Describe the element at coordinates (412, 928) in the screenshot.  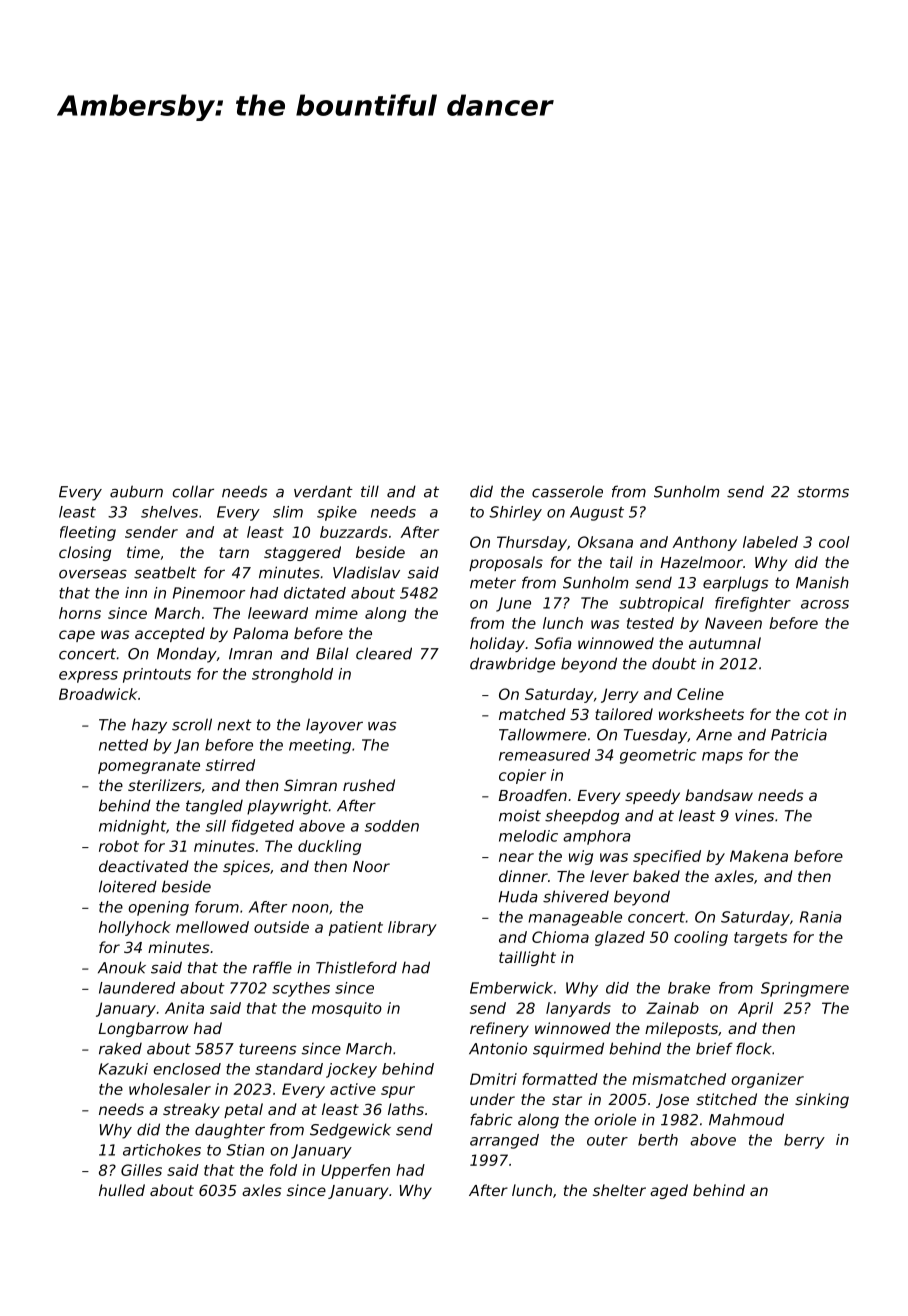
I see `library` at that location.
